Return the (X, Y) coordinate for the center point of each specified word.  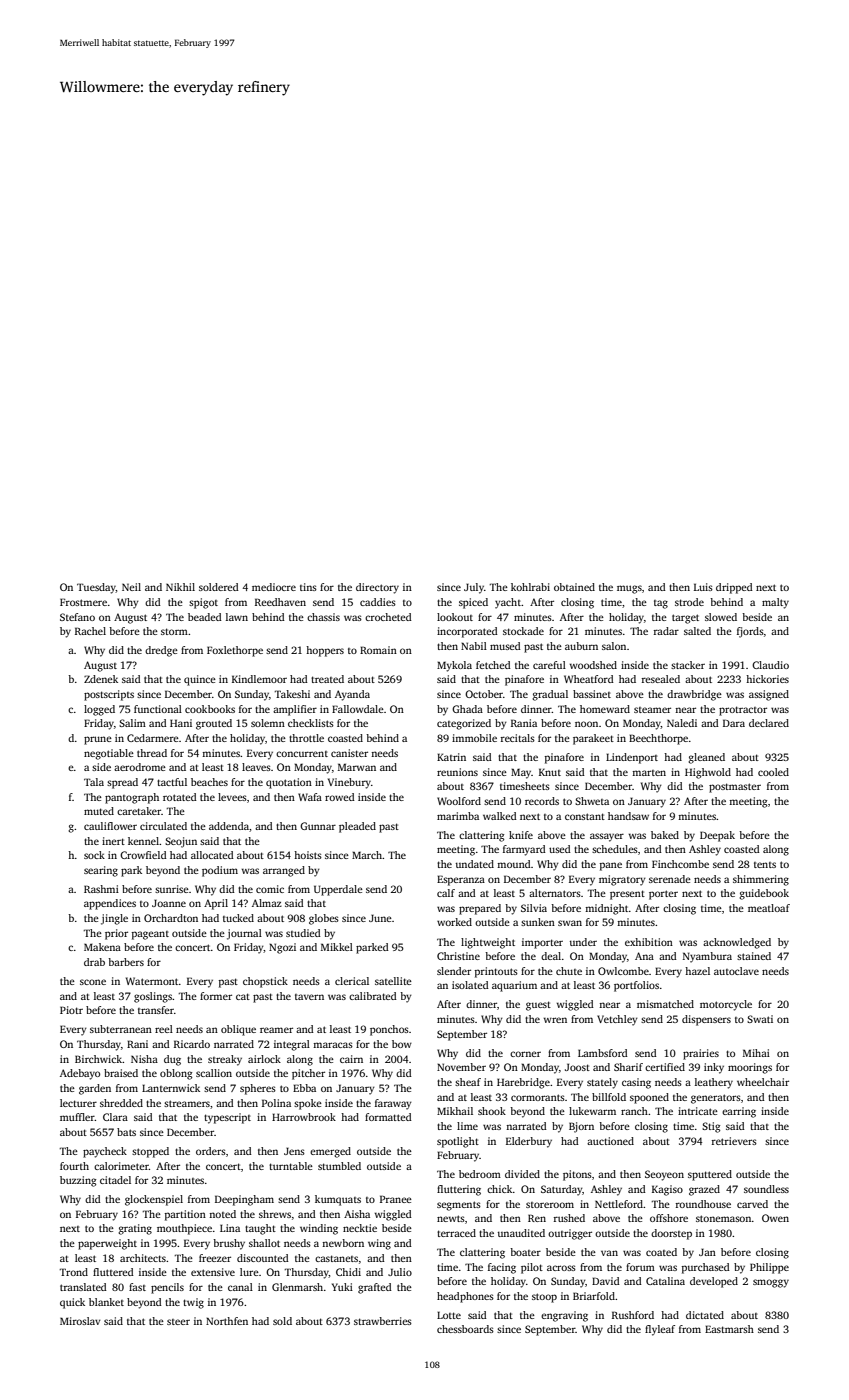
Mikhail (455, 1111)
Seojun (181, 842)
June (380, 918)
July (474, 588)
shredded (121, 1103)
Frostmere (83, 602)
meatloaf (769, 908)
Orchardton (171, 918)
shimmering (761, 880)
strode (689, 602)
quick (72, 1303)
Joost (577, 1067)
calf (446, 893)
